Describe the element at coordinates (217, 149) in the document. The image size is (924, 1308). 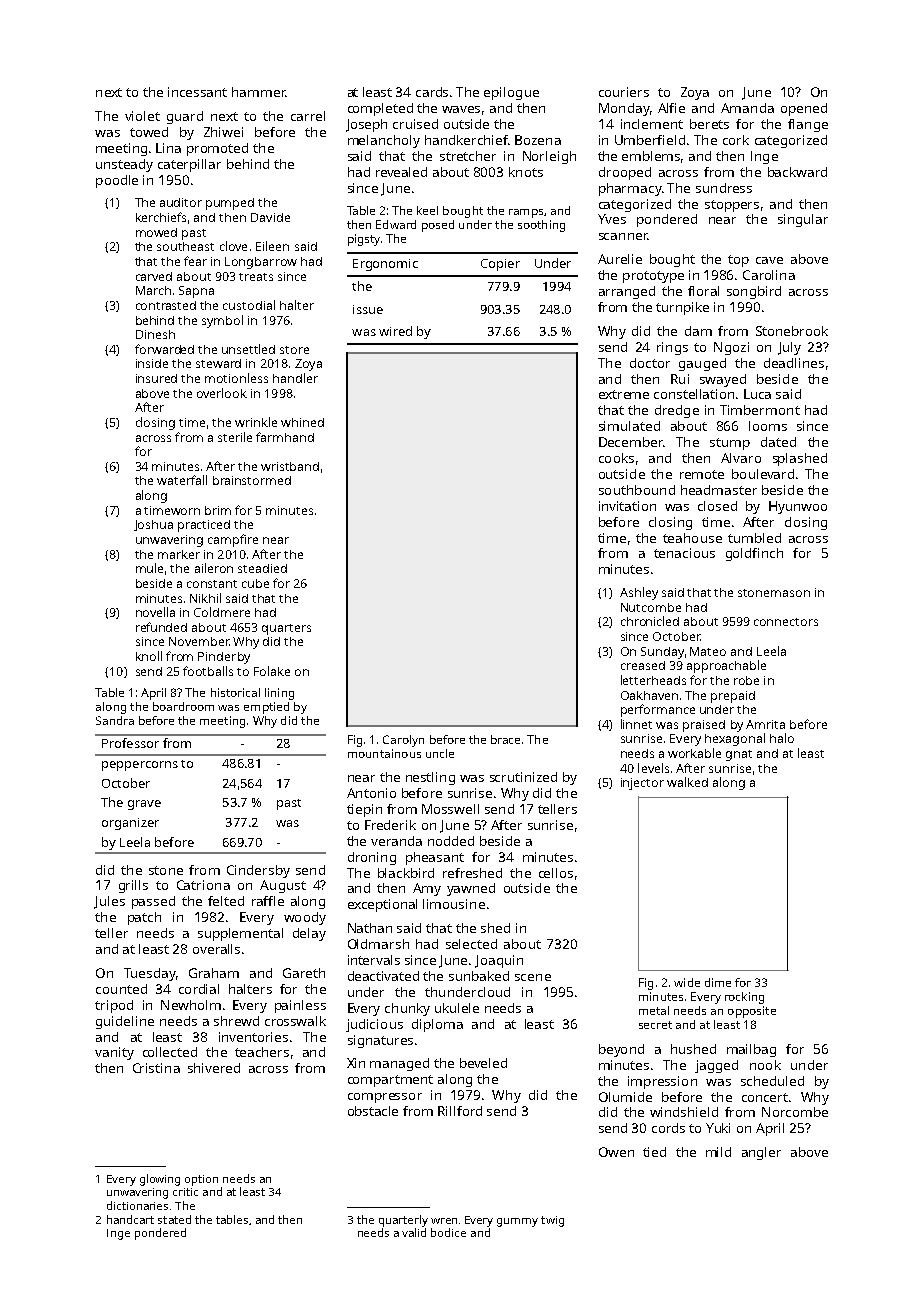
I see `promoted` at that location.
